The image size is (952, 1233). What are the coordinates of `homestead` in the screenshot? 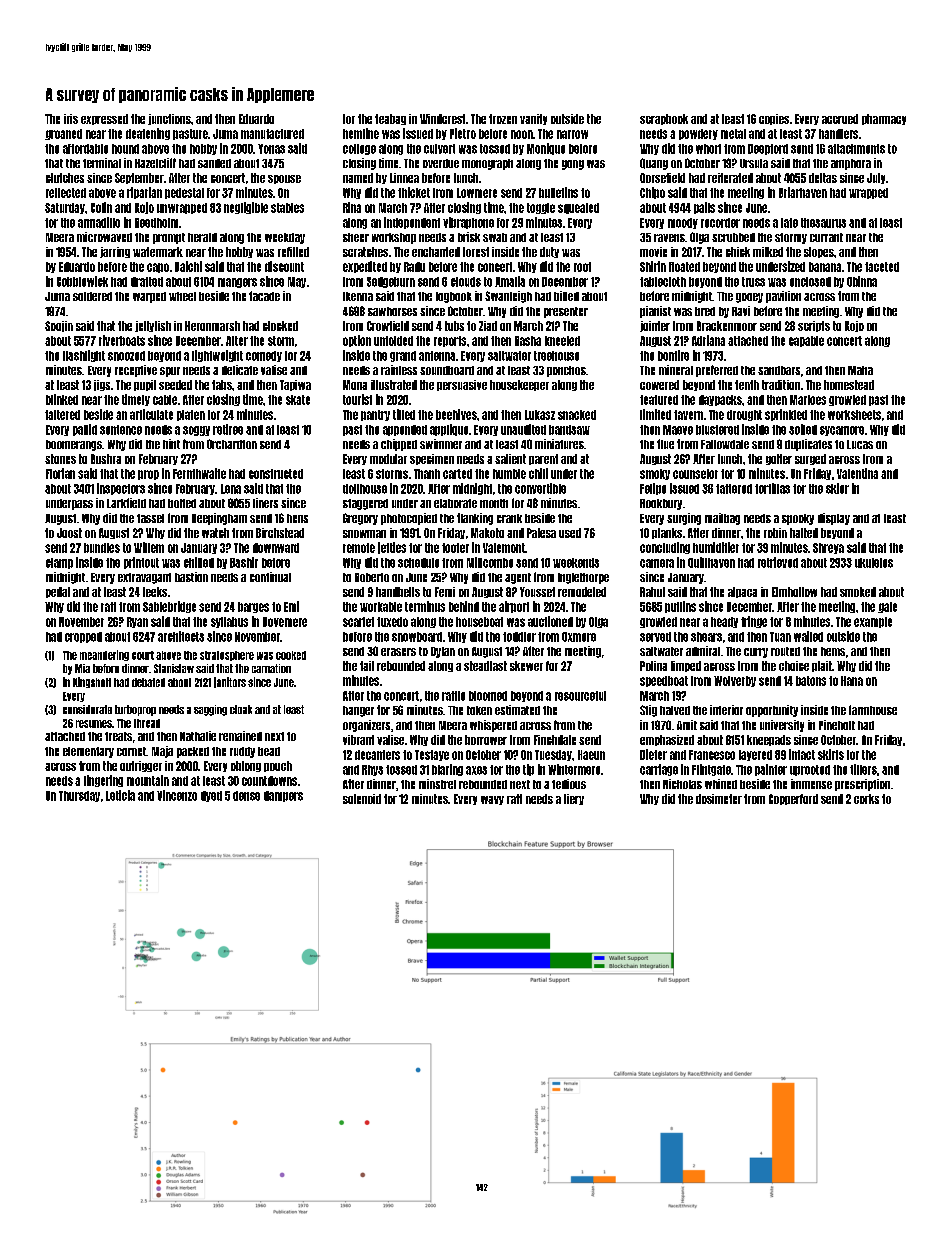 It's located at (849, 385).
